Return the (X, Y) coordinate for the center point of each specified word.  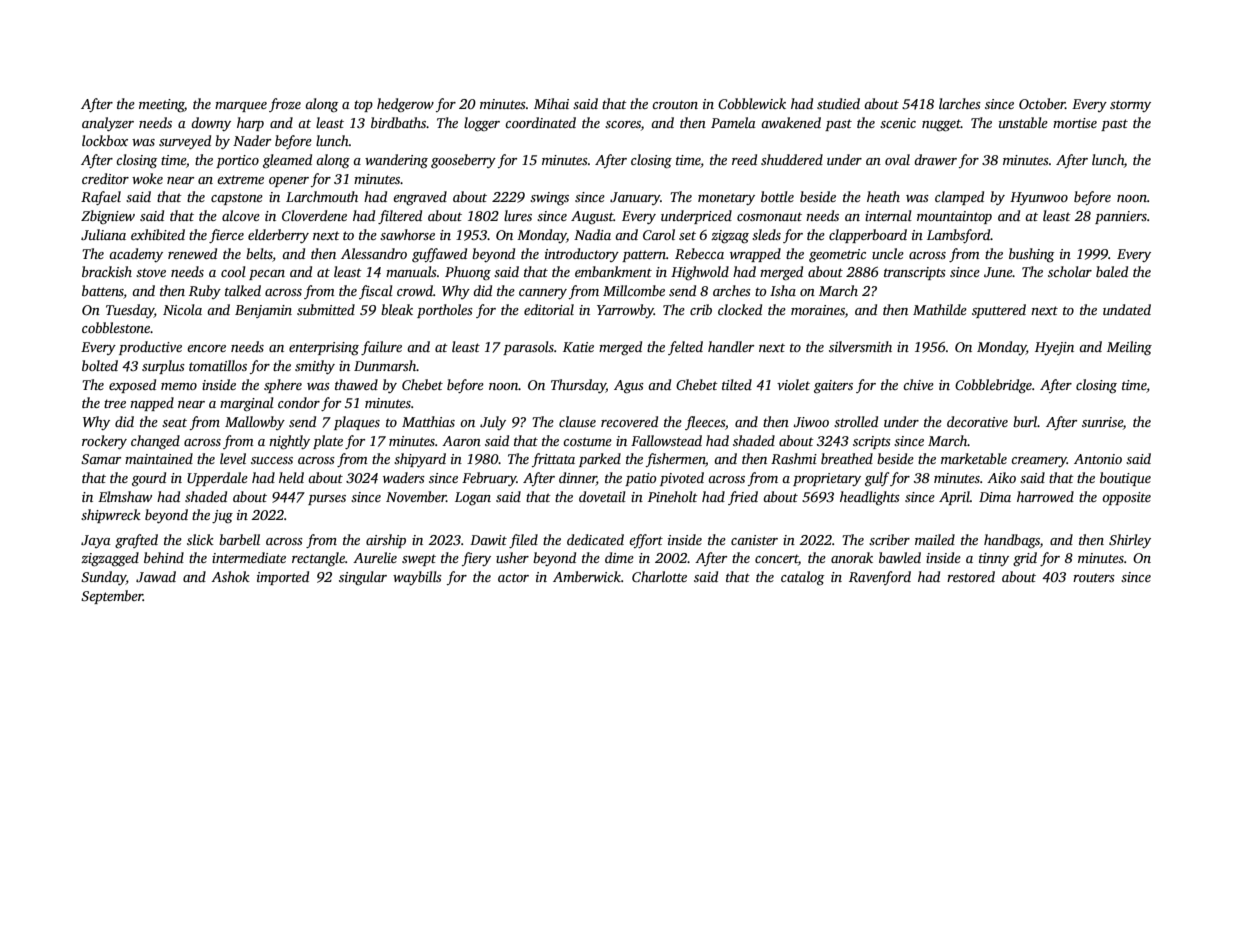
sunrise (1102, 422)
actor (513, 577)
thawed (356, 384)
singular (363, 578)
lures (518, 215)
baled (1112, 271)
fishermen (676, 460)
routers (1094, 577)
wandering (396, 161)
